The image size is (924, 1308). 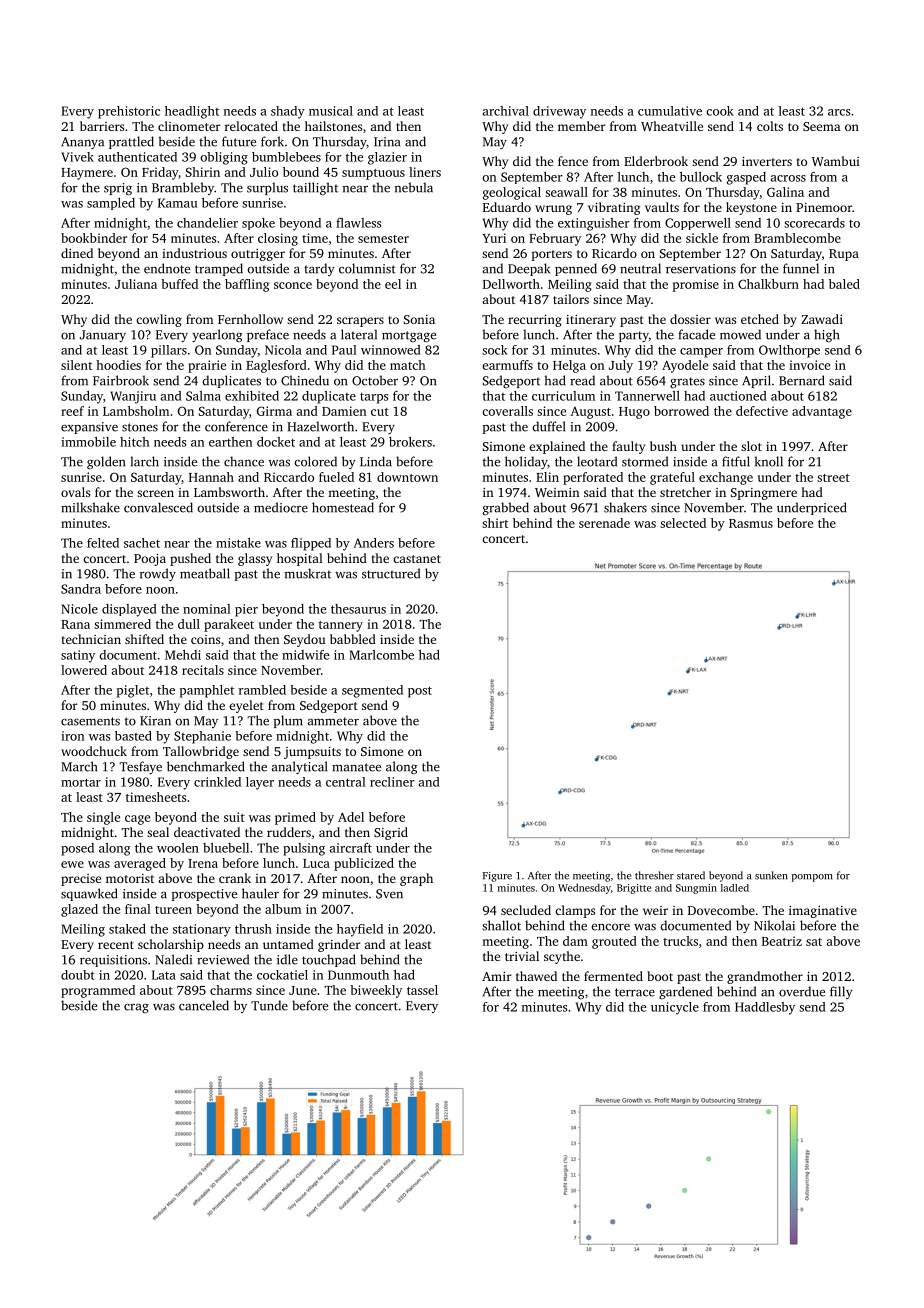 What do you see at coordinates (75, 492) in the screenshot?
I see `ovals` at bounding box center [75, 492].
